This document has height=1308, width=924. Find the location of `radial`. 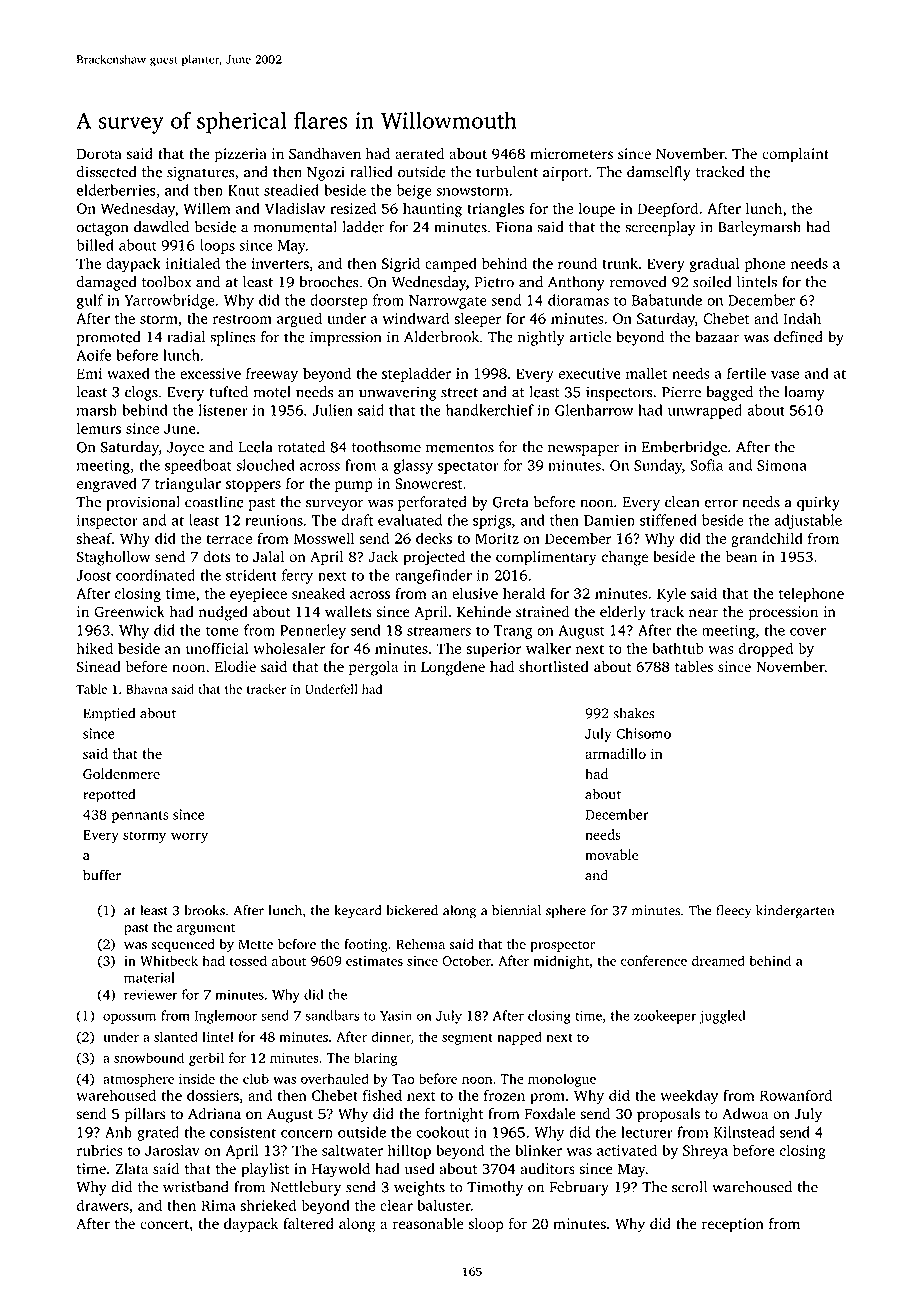

radial is located at coordinates (186, 337).
